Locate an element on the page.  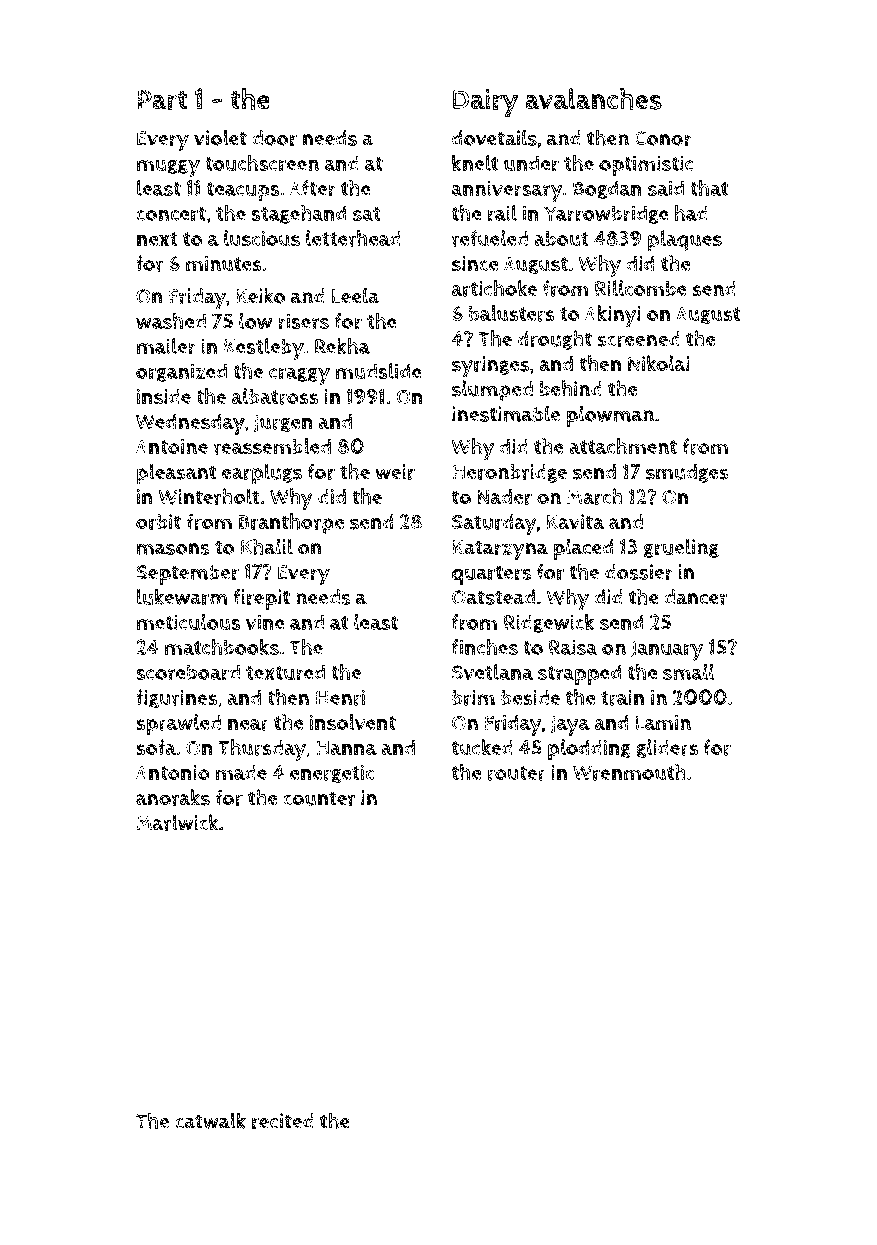
counter is located at coordinates (319, 798).
